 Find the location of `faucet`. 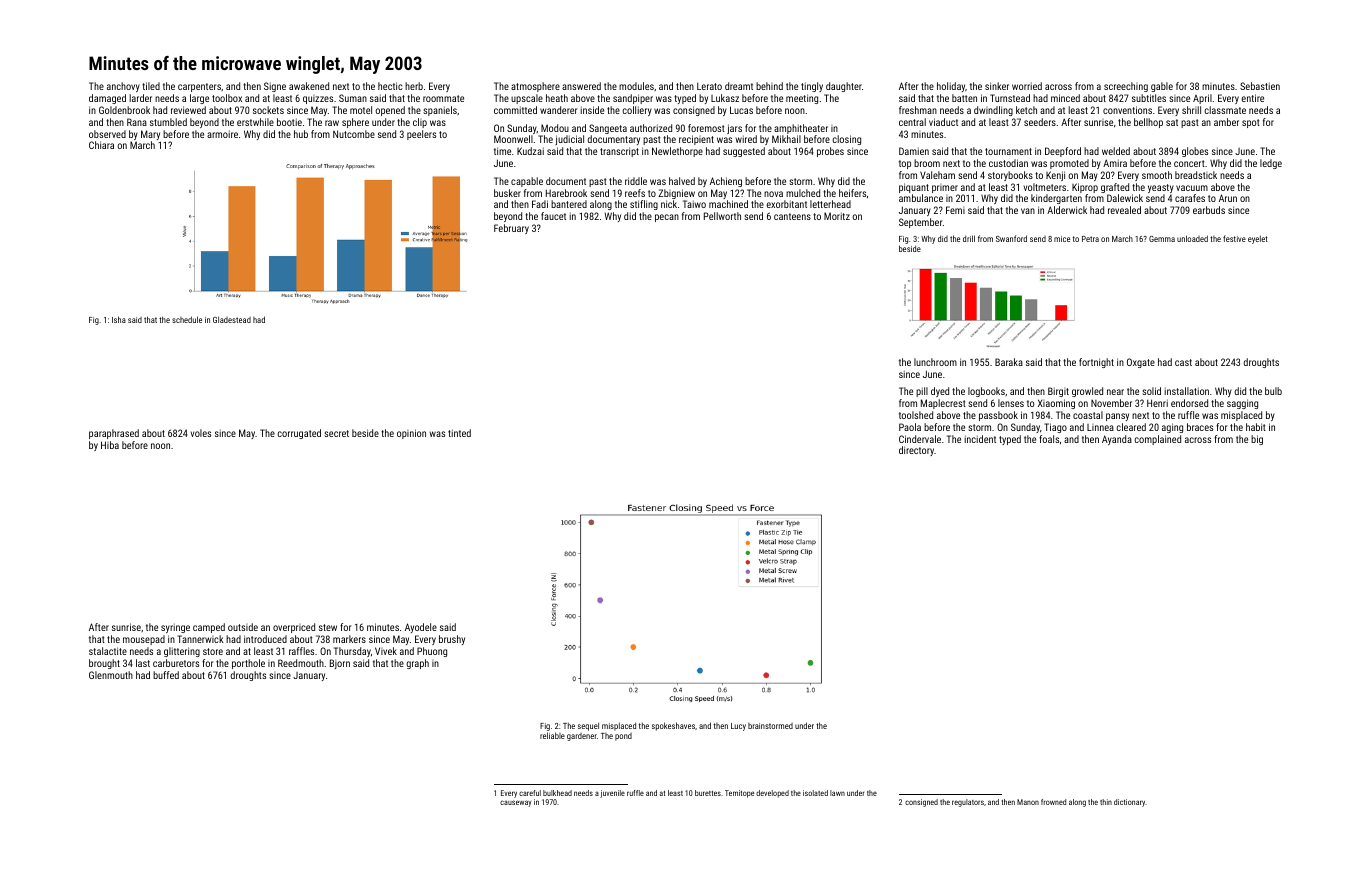

faucet is located at coordinates (553, 216).
